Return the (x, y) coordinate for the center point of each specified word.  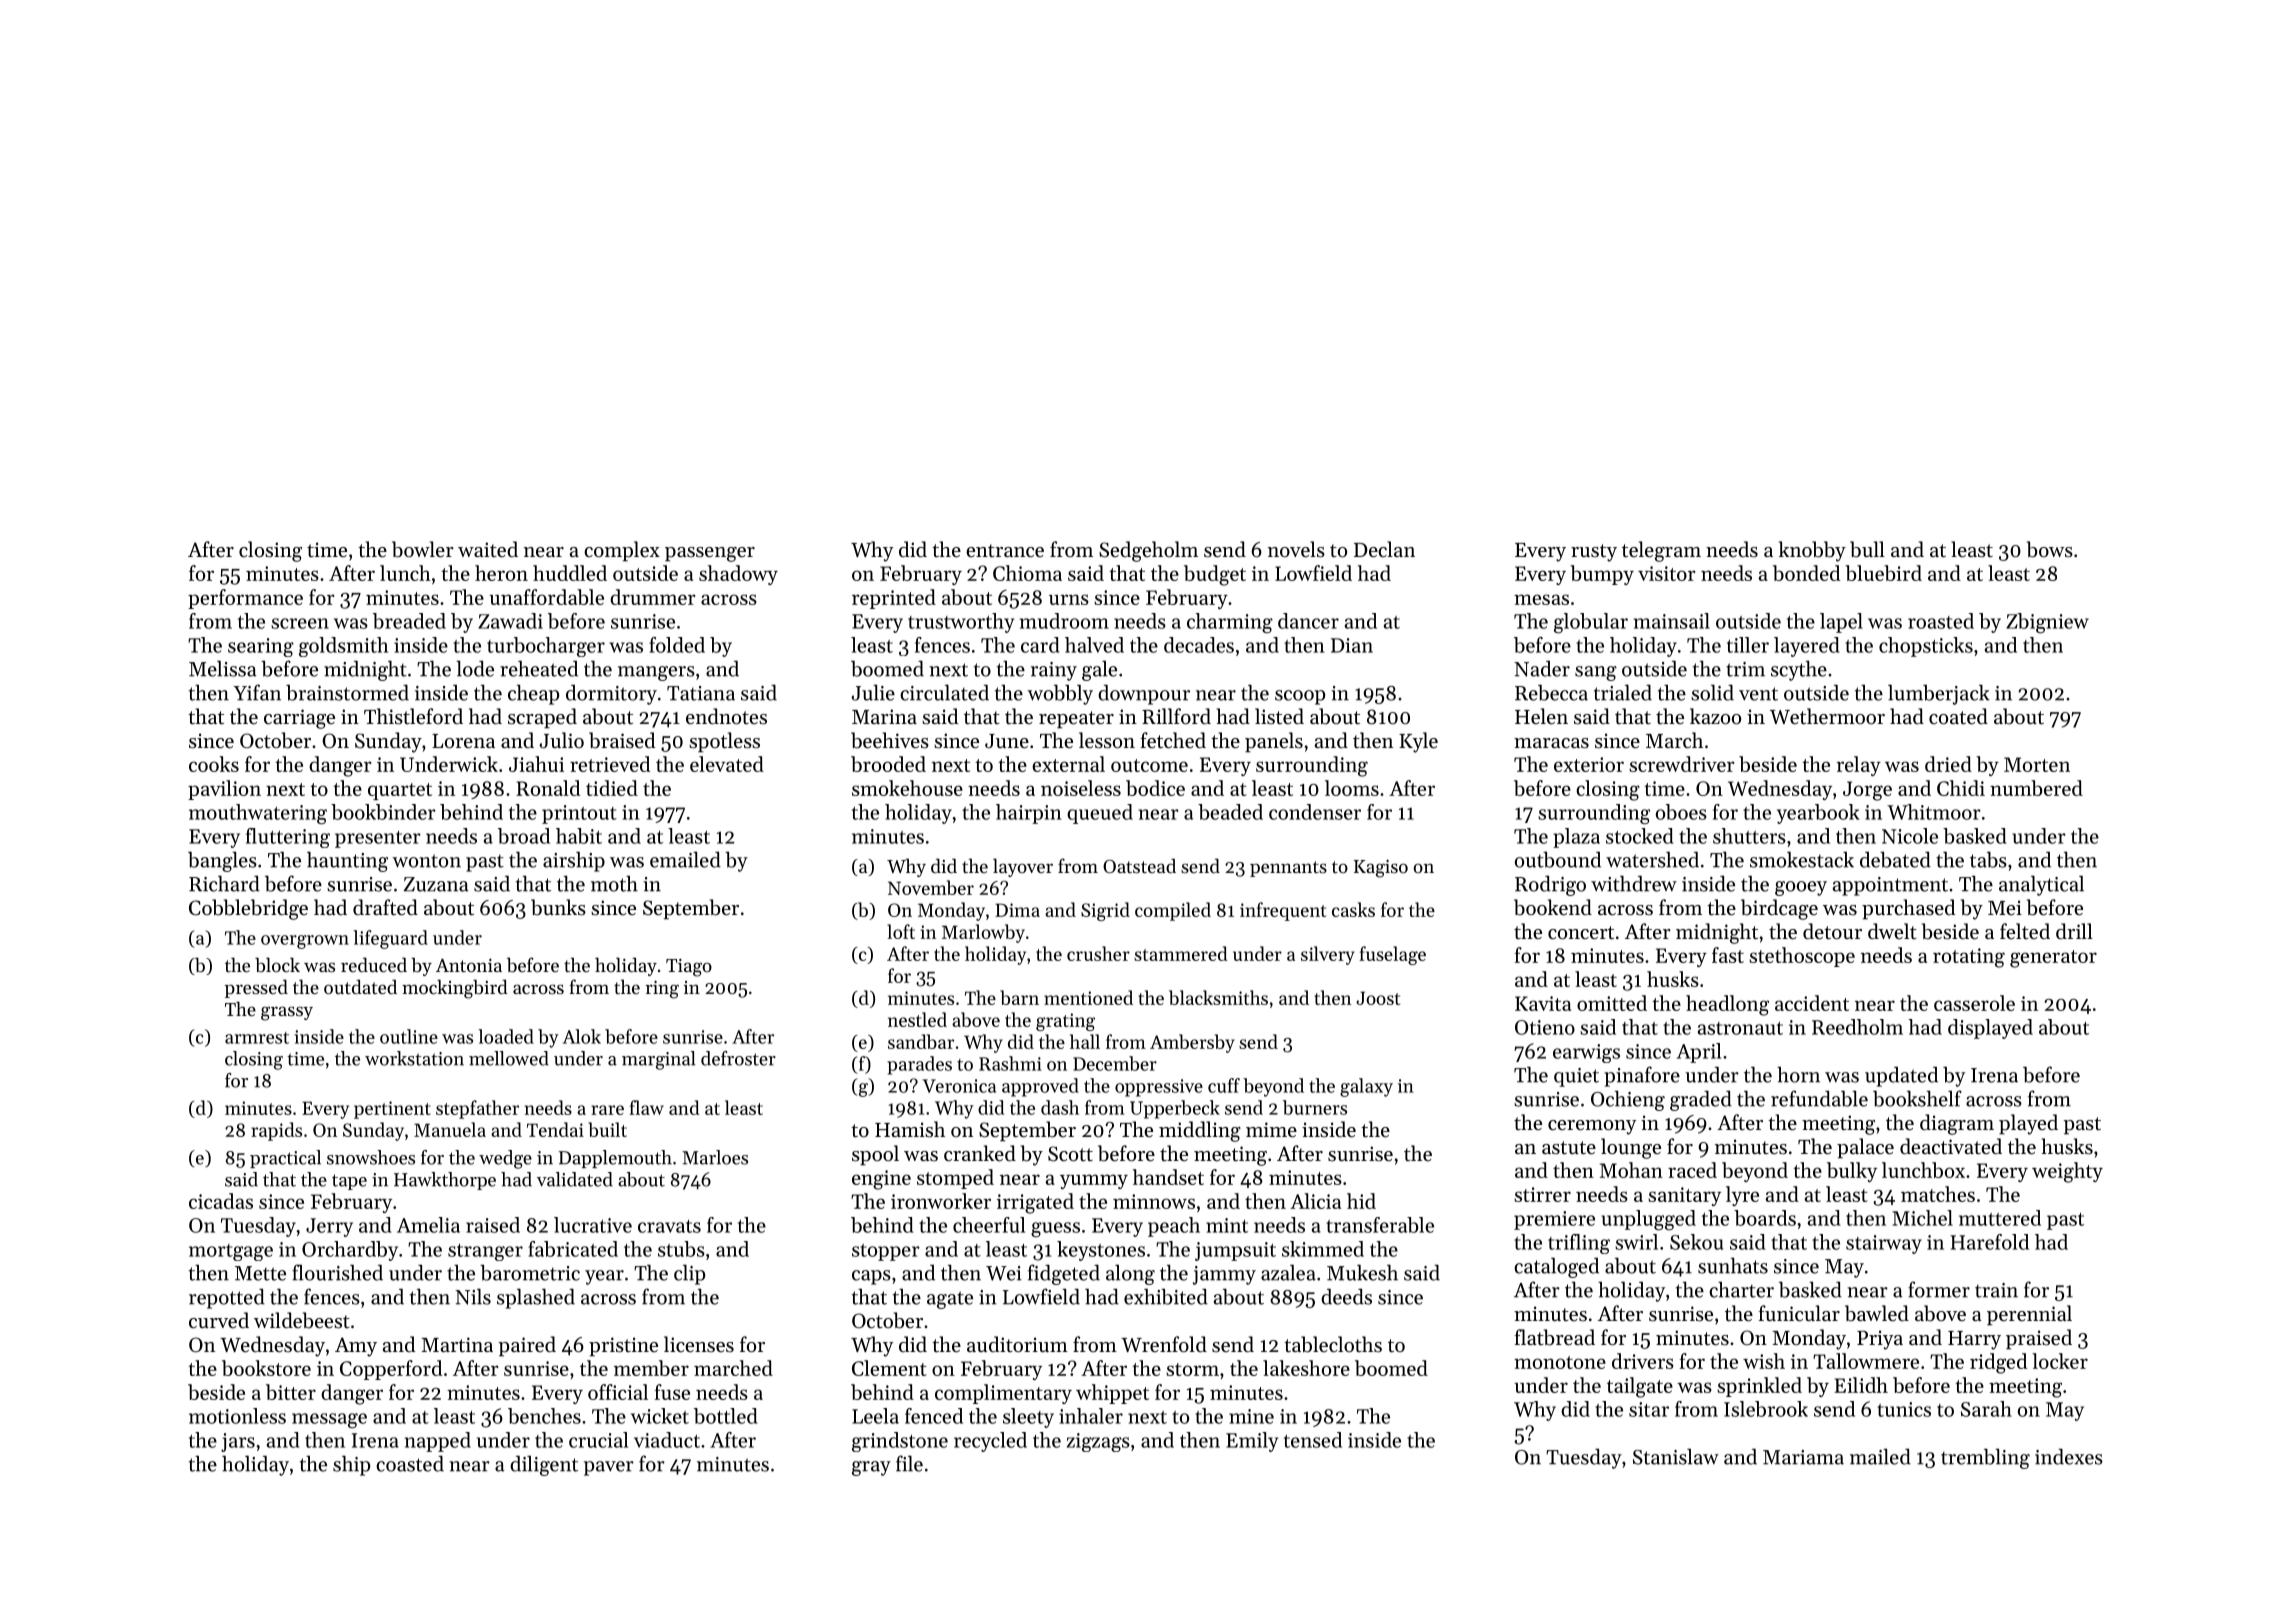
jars (238, 1442)
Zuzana (436, 884)
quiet (1576, 1077)
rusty (1594, 553)
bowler (423, 549)
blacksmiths (1218, 997)
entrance (1005, 551)
